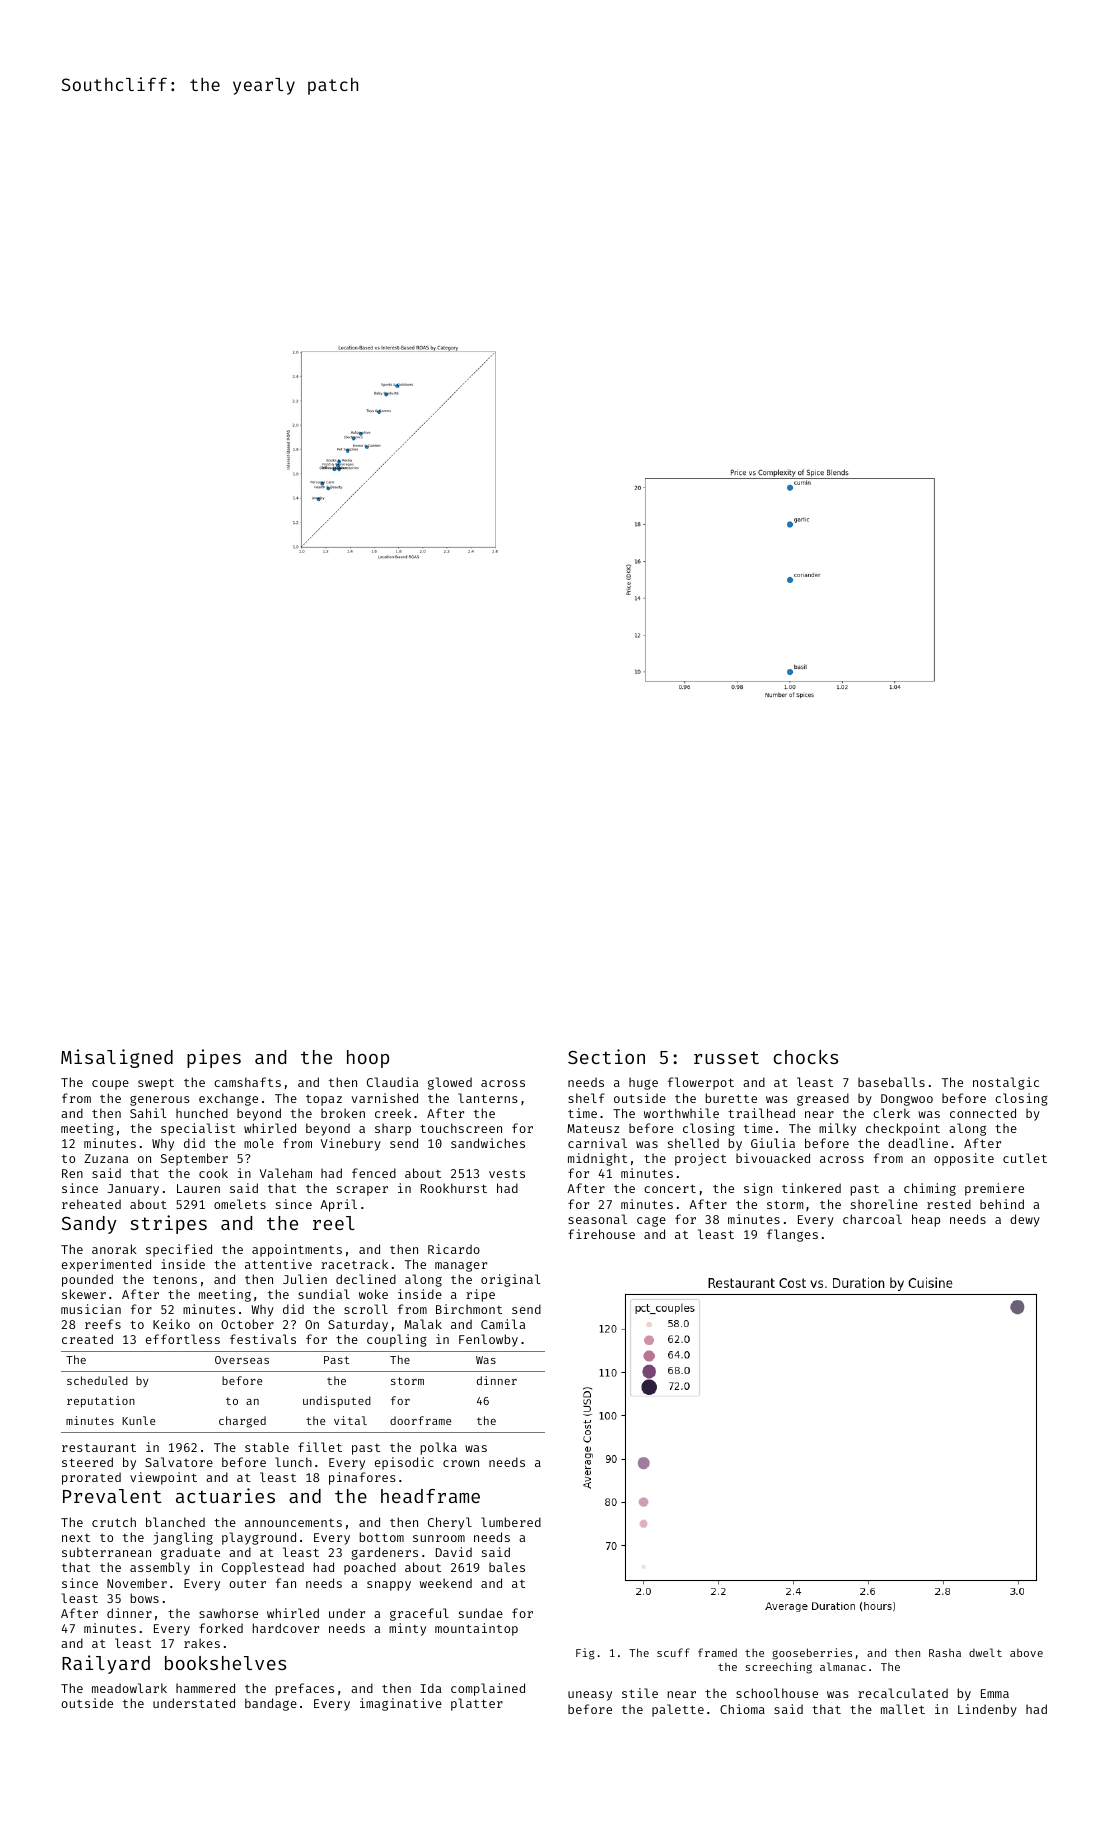  What do you see at coordinates (240, 1204) in the screenshot?
I see `omelets` at bounding box center [240, 1204].
